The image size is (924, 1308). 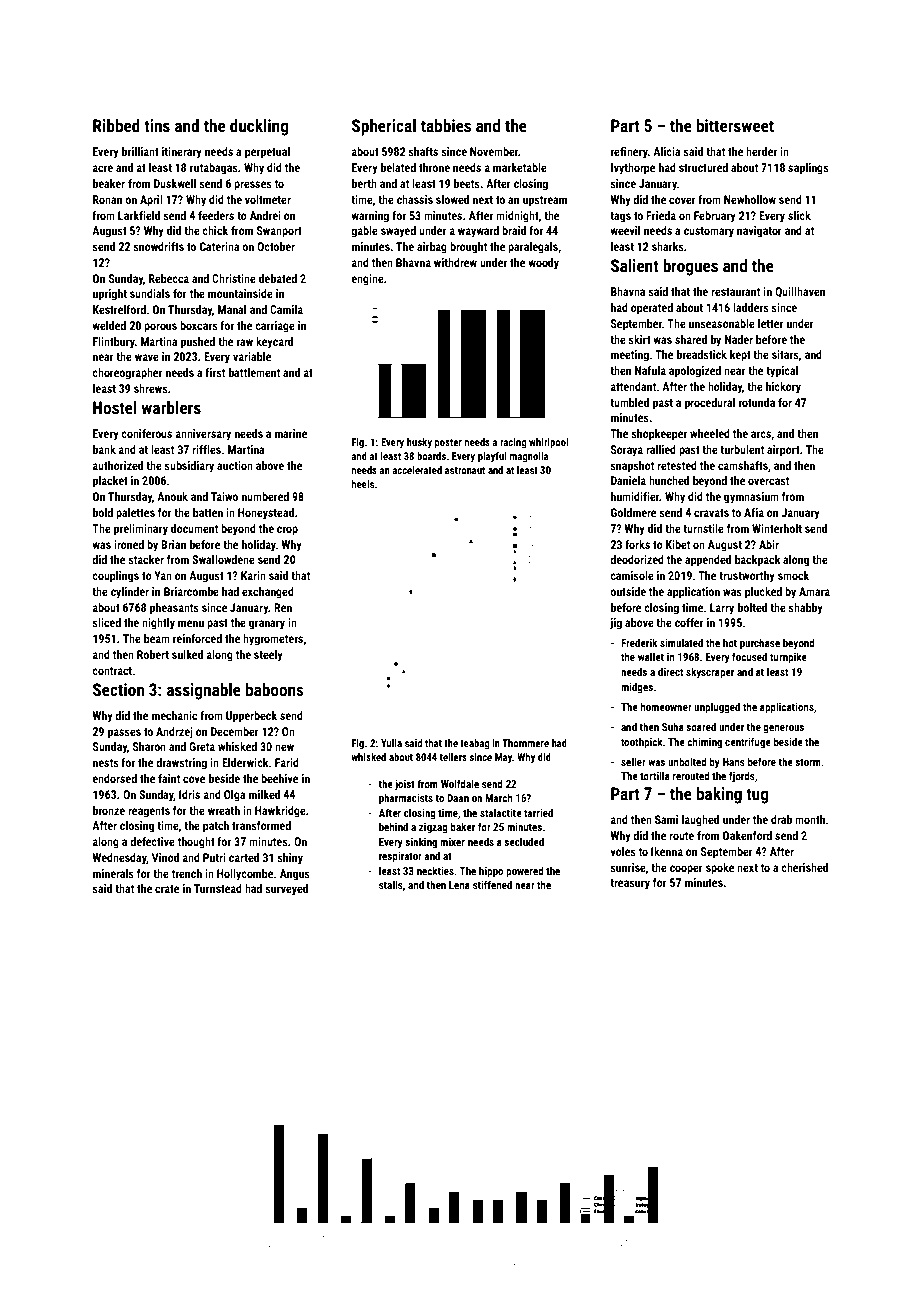 I want to click on Spherical, so click(x=384, y=127).
